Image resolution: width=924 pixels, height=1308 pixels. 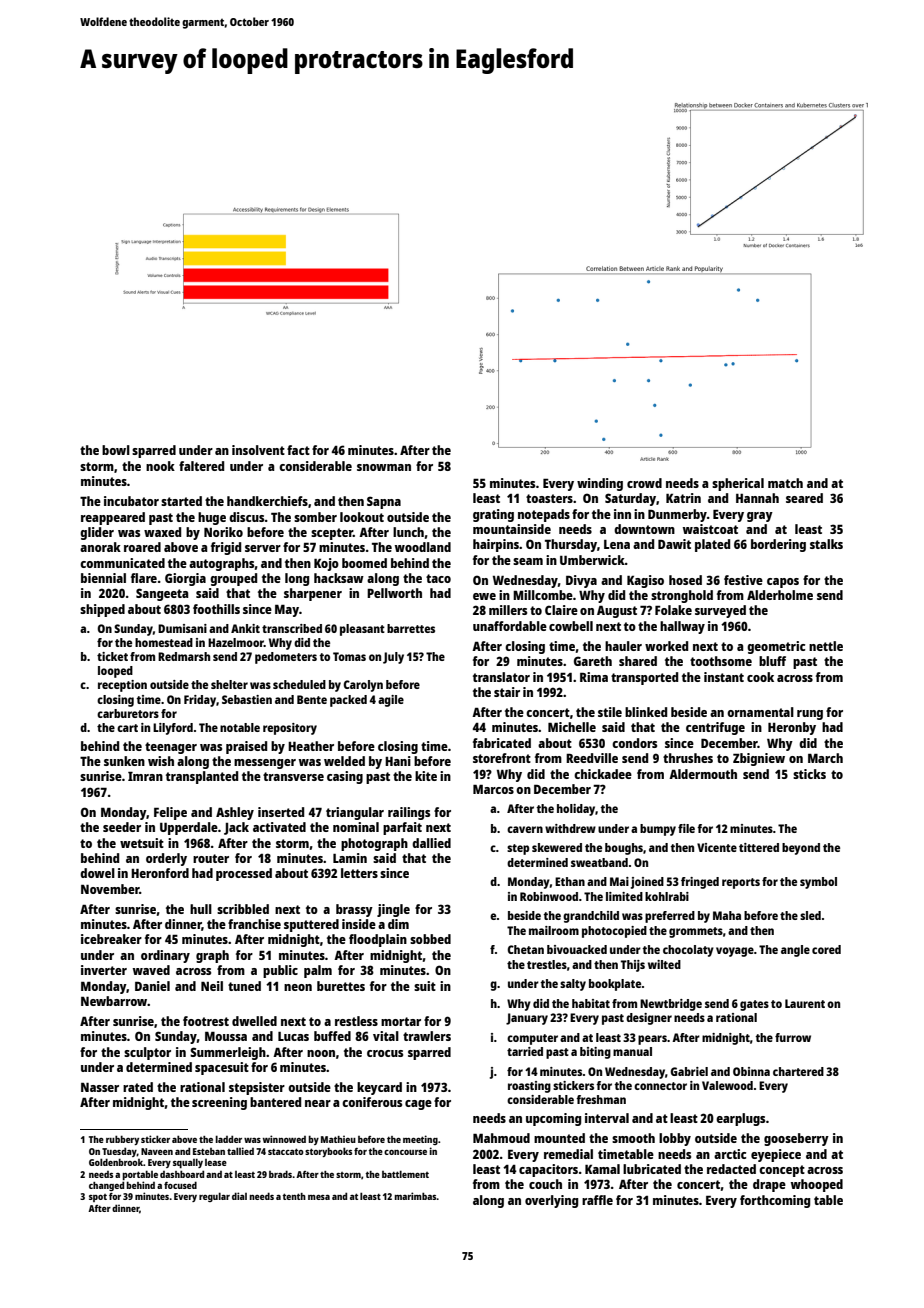 What do you see at coordinates (600, 484) in the screenshot?
I see `winding` at bounding box center [600, 484].
